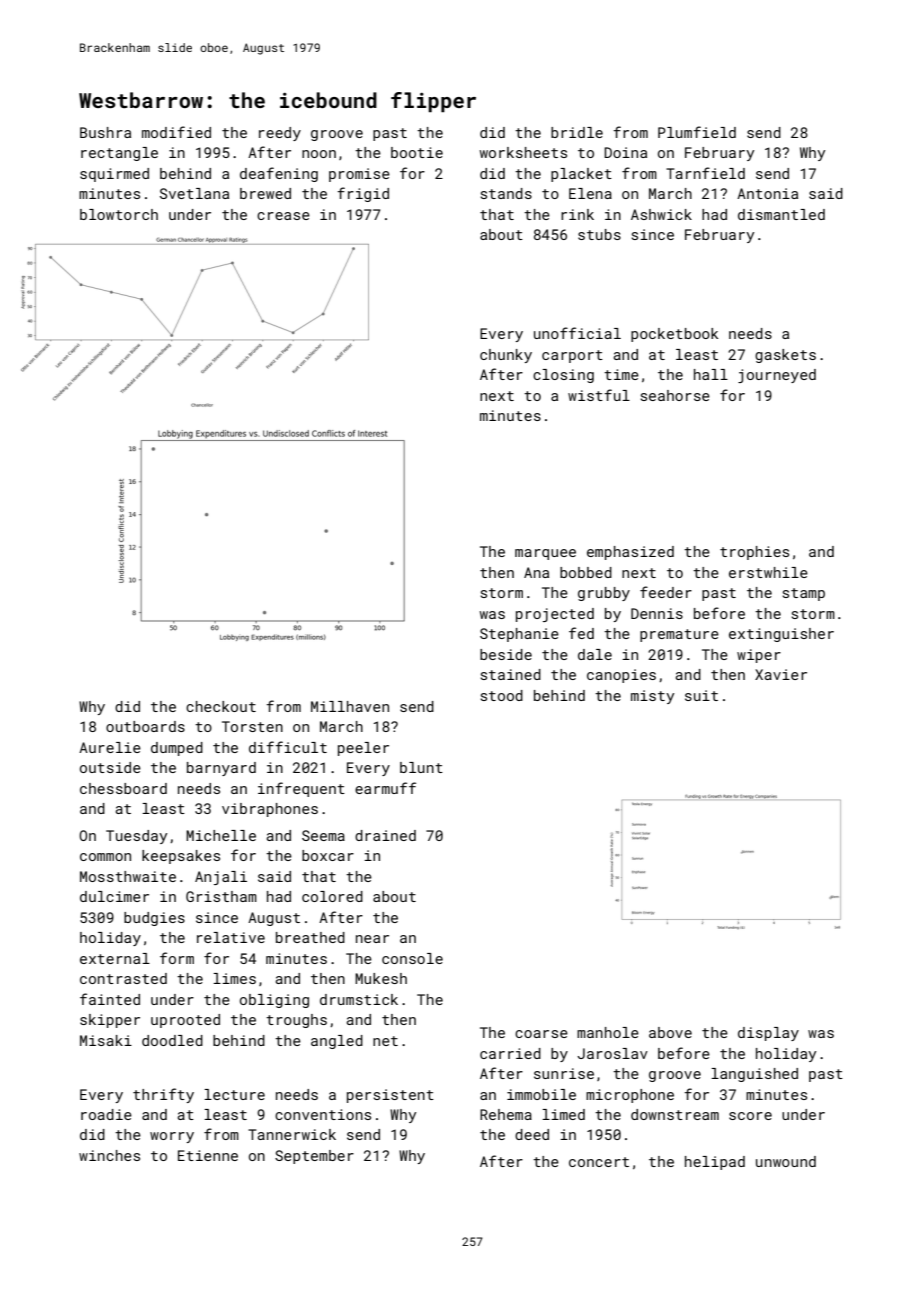 This image has width=924, height=1314. Describe the element at coordinates (679, 635) in the image. I see `premature` at that location.
